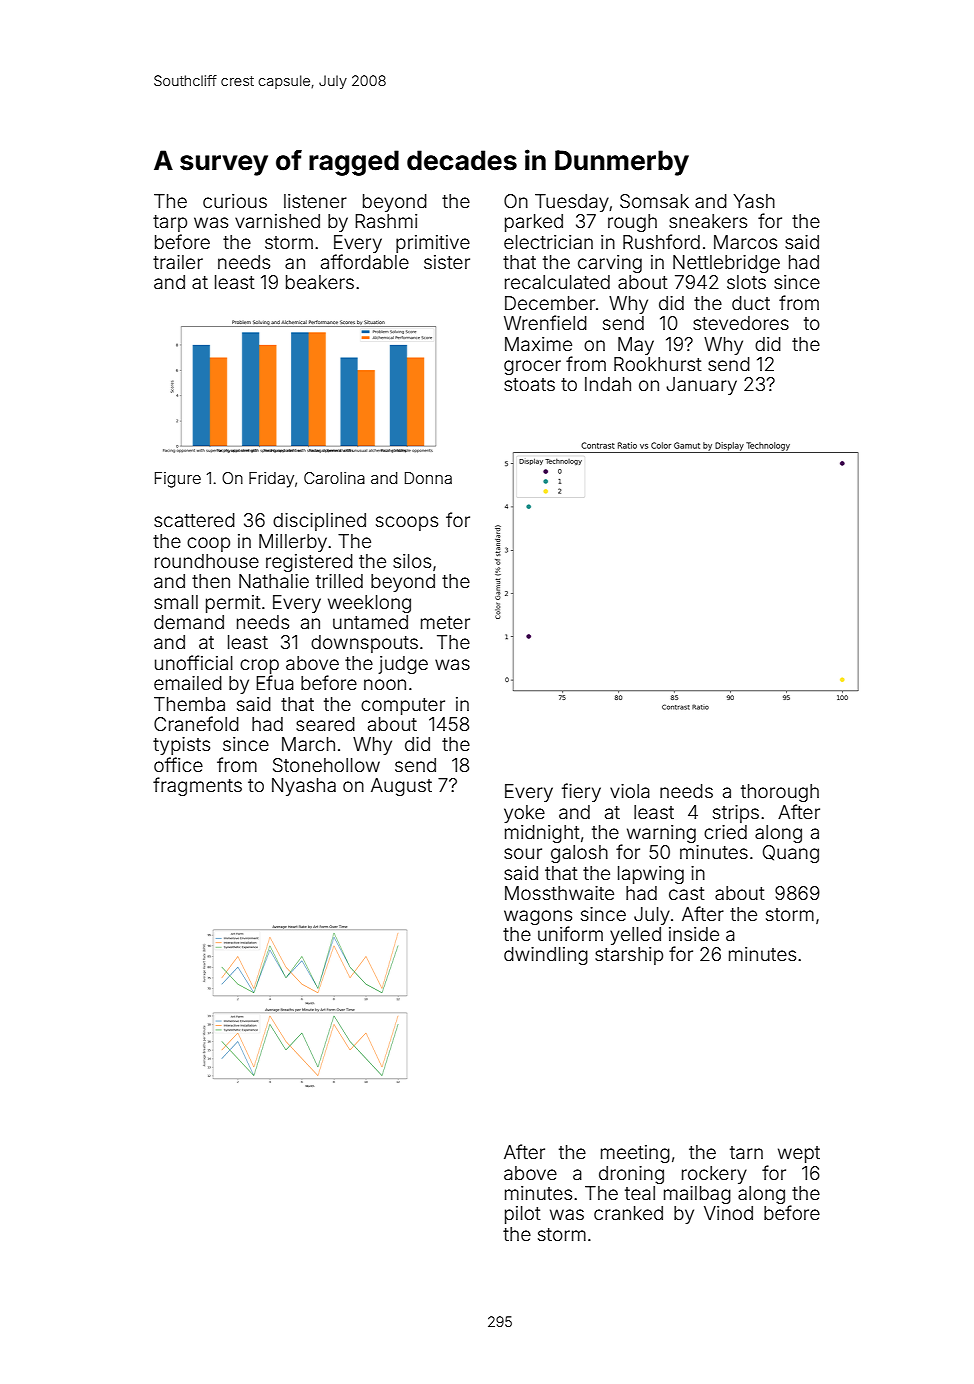 The width and height of the image is (974, 1384). I want to click on trilled, so click(339, 581).
